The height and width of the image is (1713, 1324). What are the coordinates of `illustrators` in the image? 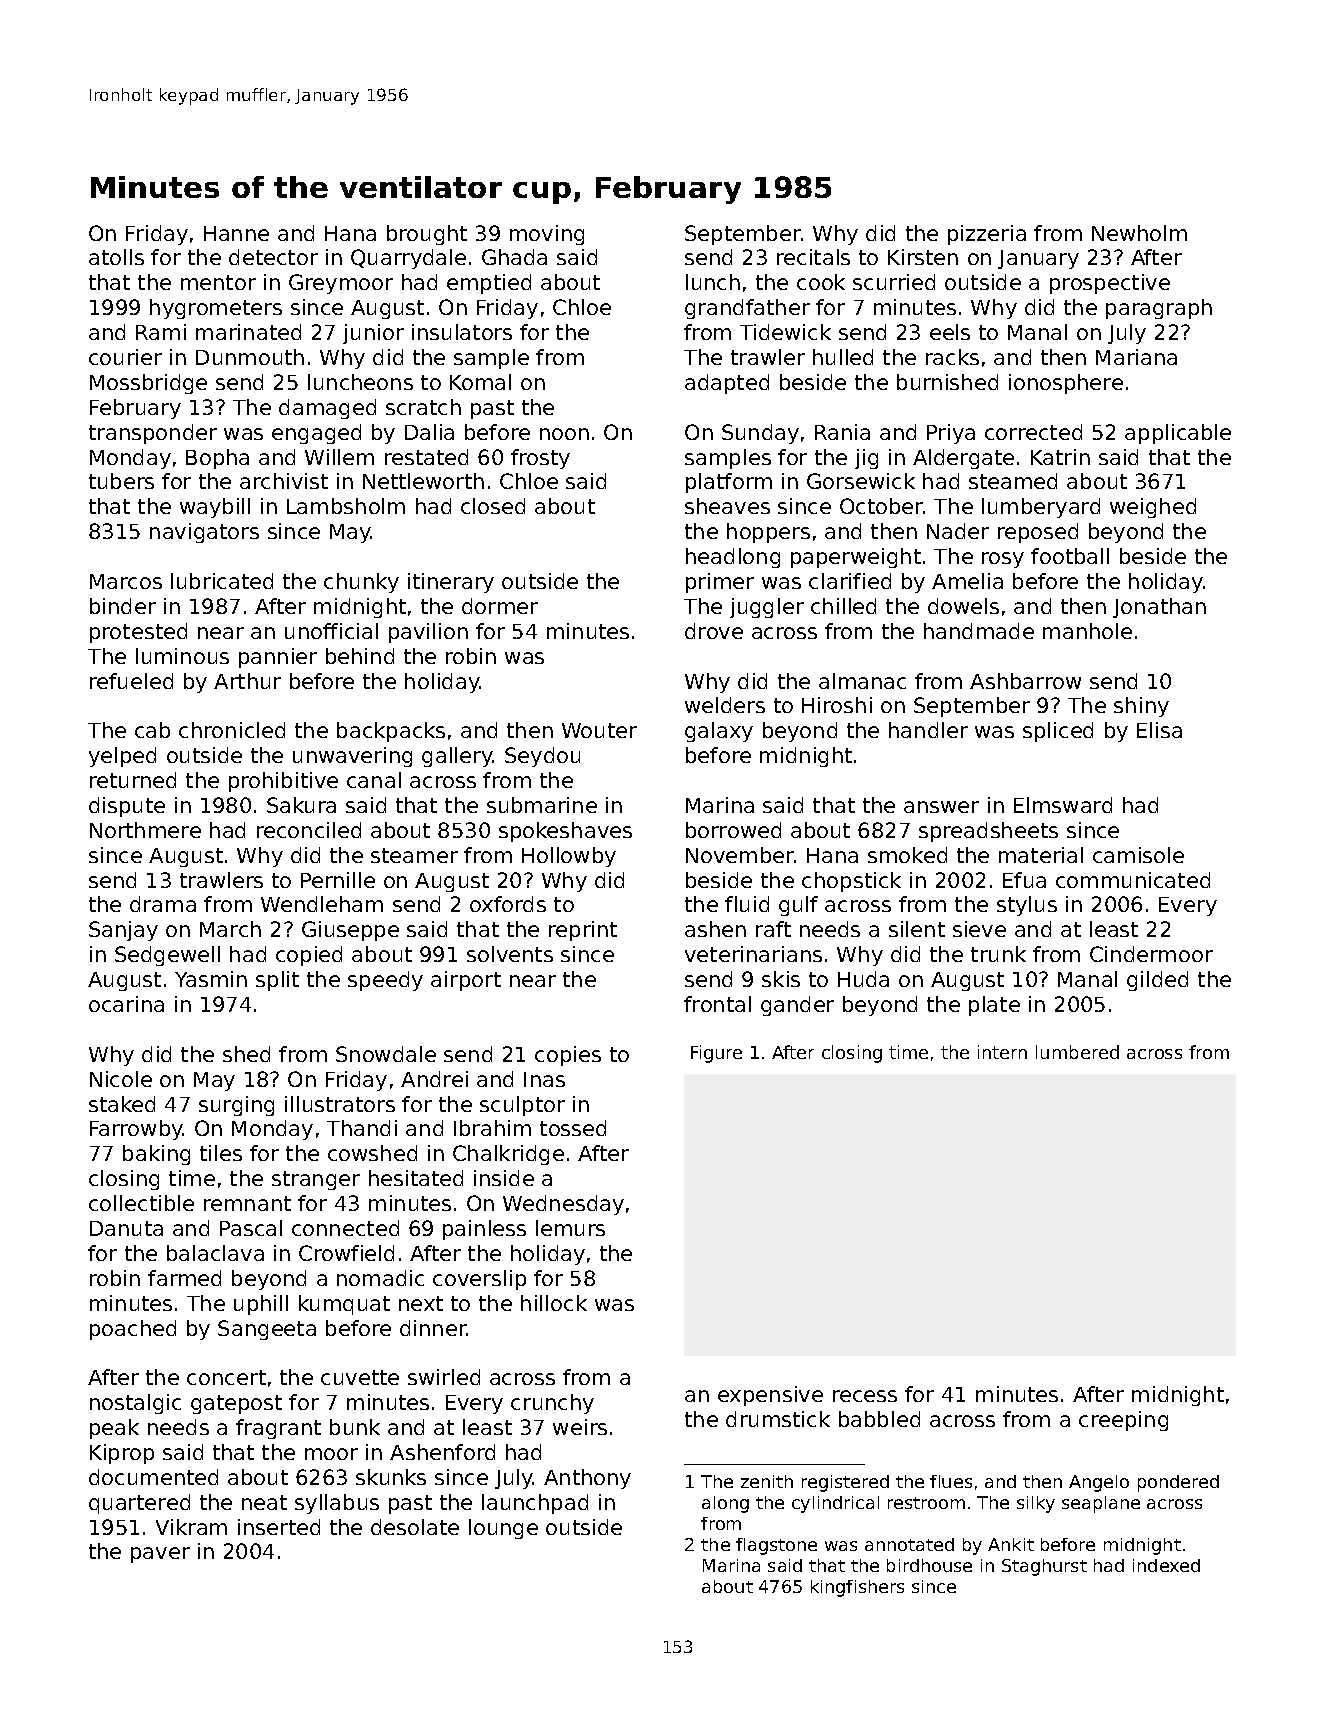 It's located at (340, 1104).
